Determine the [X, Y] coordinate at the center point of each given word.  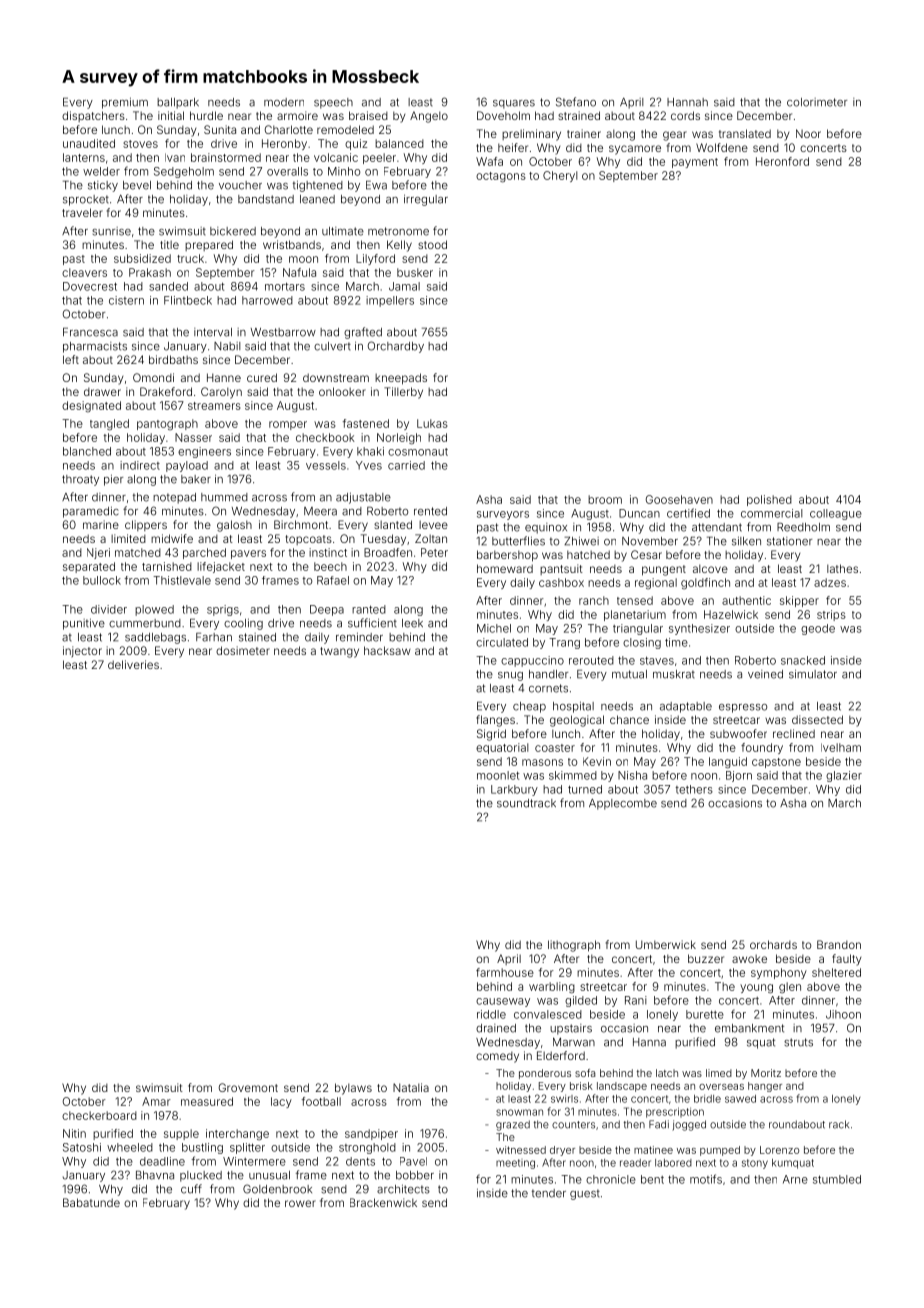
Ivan [175, 157]
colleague [836, 514]
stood [432, 244]
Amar [156, 1101]
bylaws [353, 1089]
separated [89, 567]
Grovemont [248, 1087]
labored [673, 1163]
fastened [366, 423]
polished [769, 500]
